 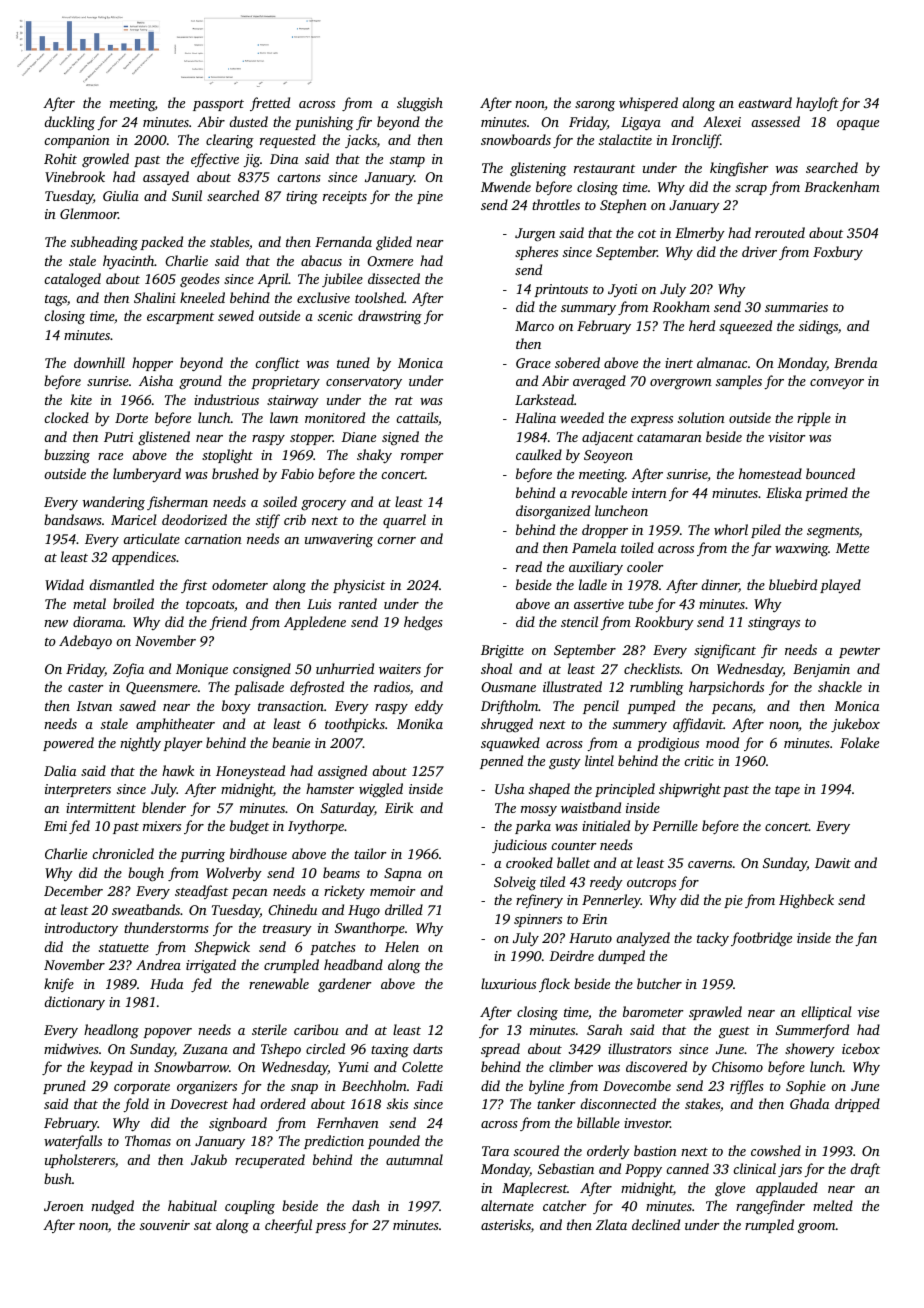 What do you see at coordinates (739, 169) in the page?
I see `kingfisher` at bounding box center [739, 169].
